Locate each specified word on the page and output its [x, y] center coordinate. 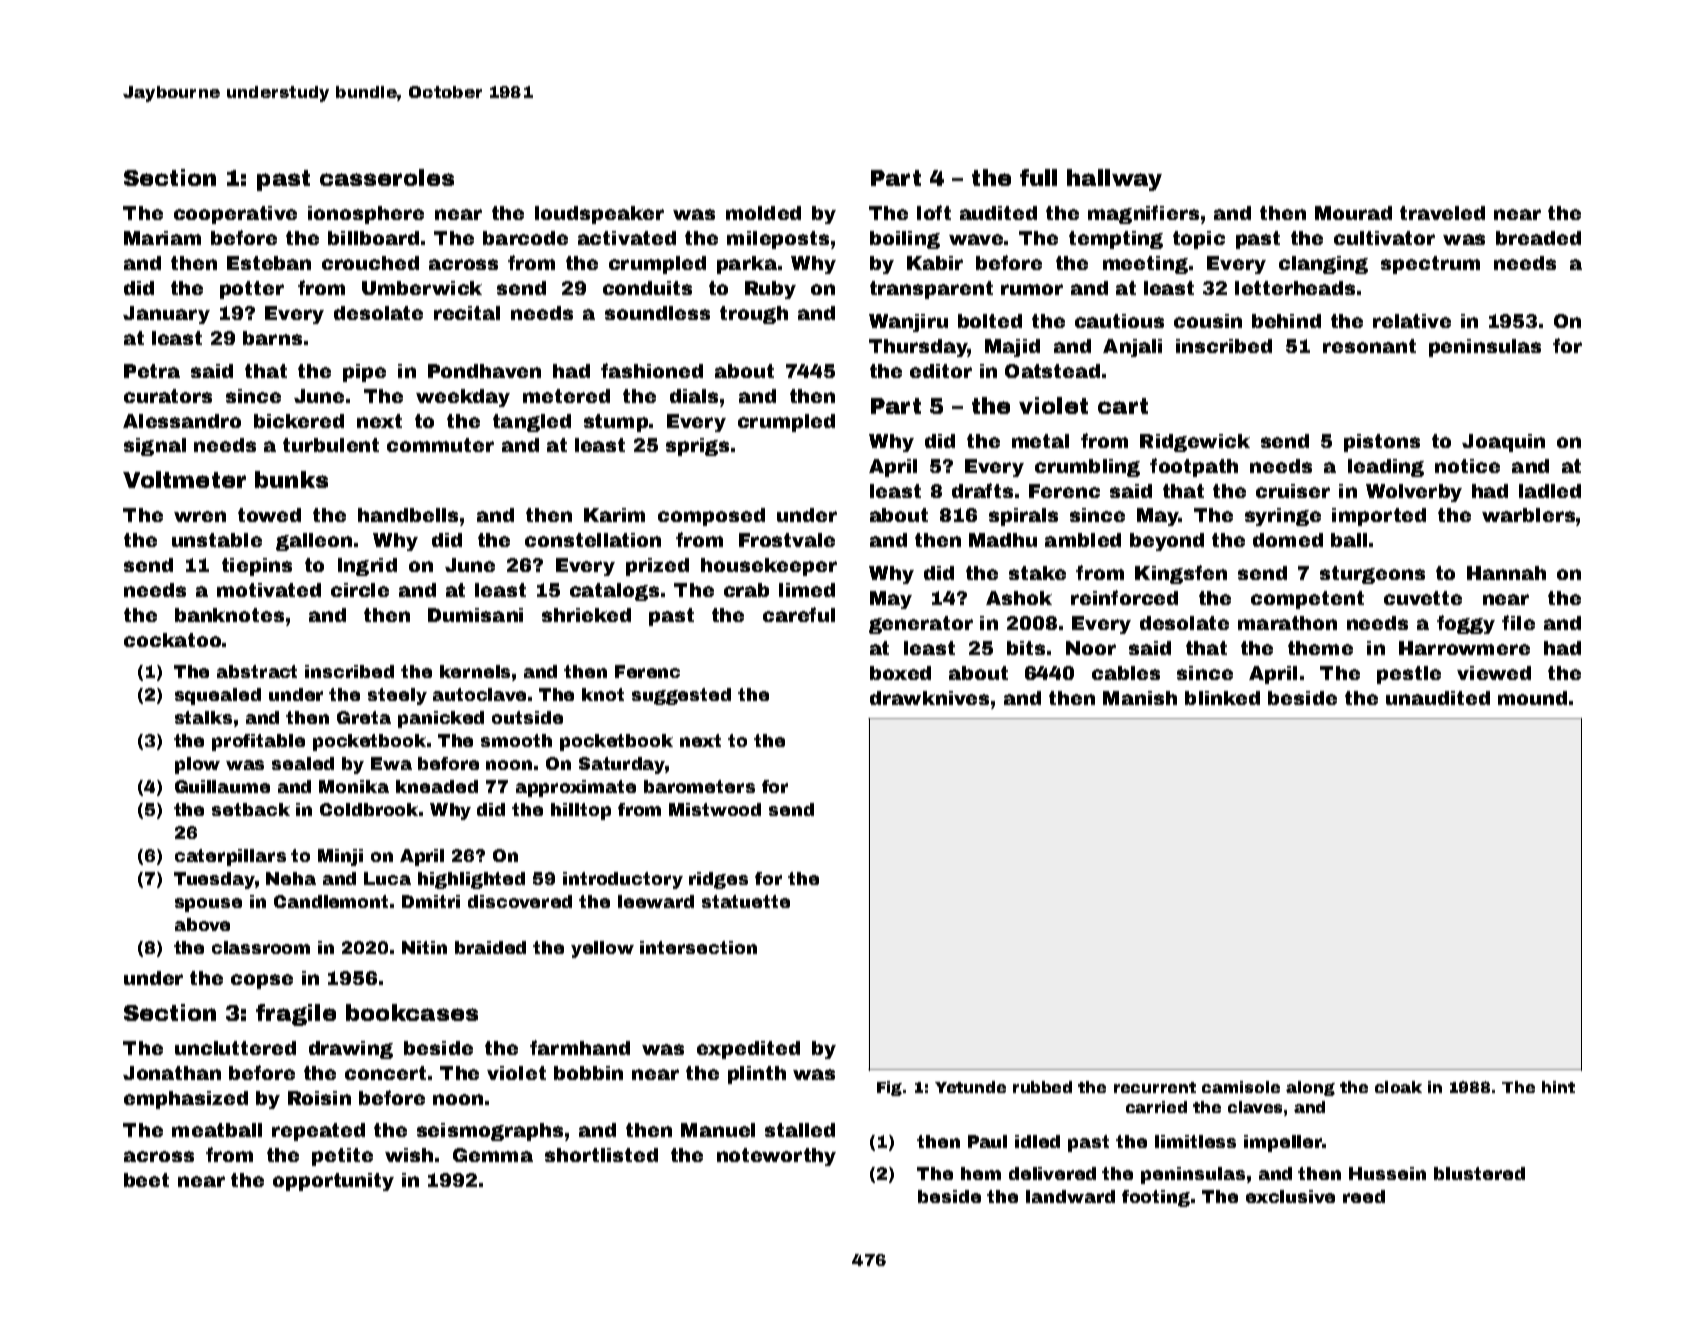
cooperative [235, 215]
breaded [1538, 238]
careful [799, 614]
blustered [1479, 1173]
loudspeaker [599, 215]
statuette [746, 901]
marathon [1287, 623]
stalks [203, 717]
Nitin [424, 947]
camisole [1241, 1087]
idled [1037, 1141]
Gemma [493, 1155]
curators [168, 396]
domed [1288, 540]
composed [711, 517]
